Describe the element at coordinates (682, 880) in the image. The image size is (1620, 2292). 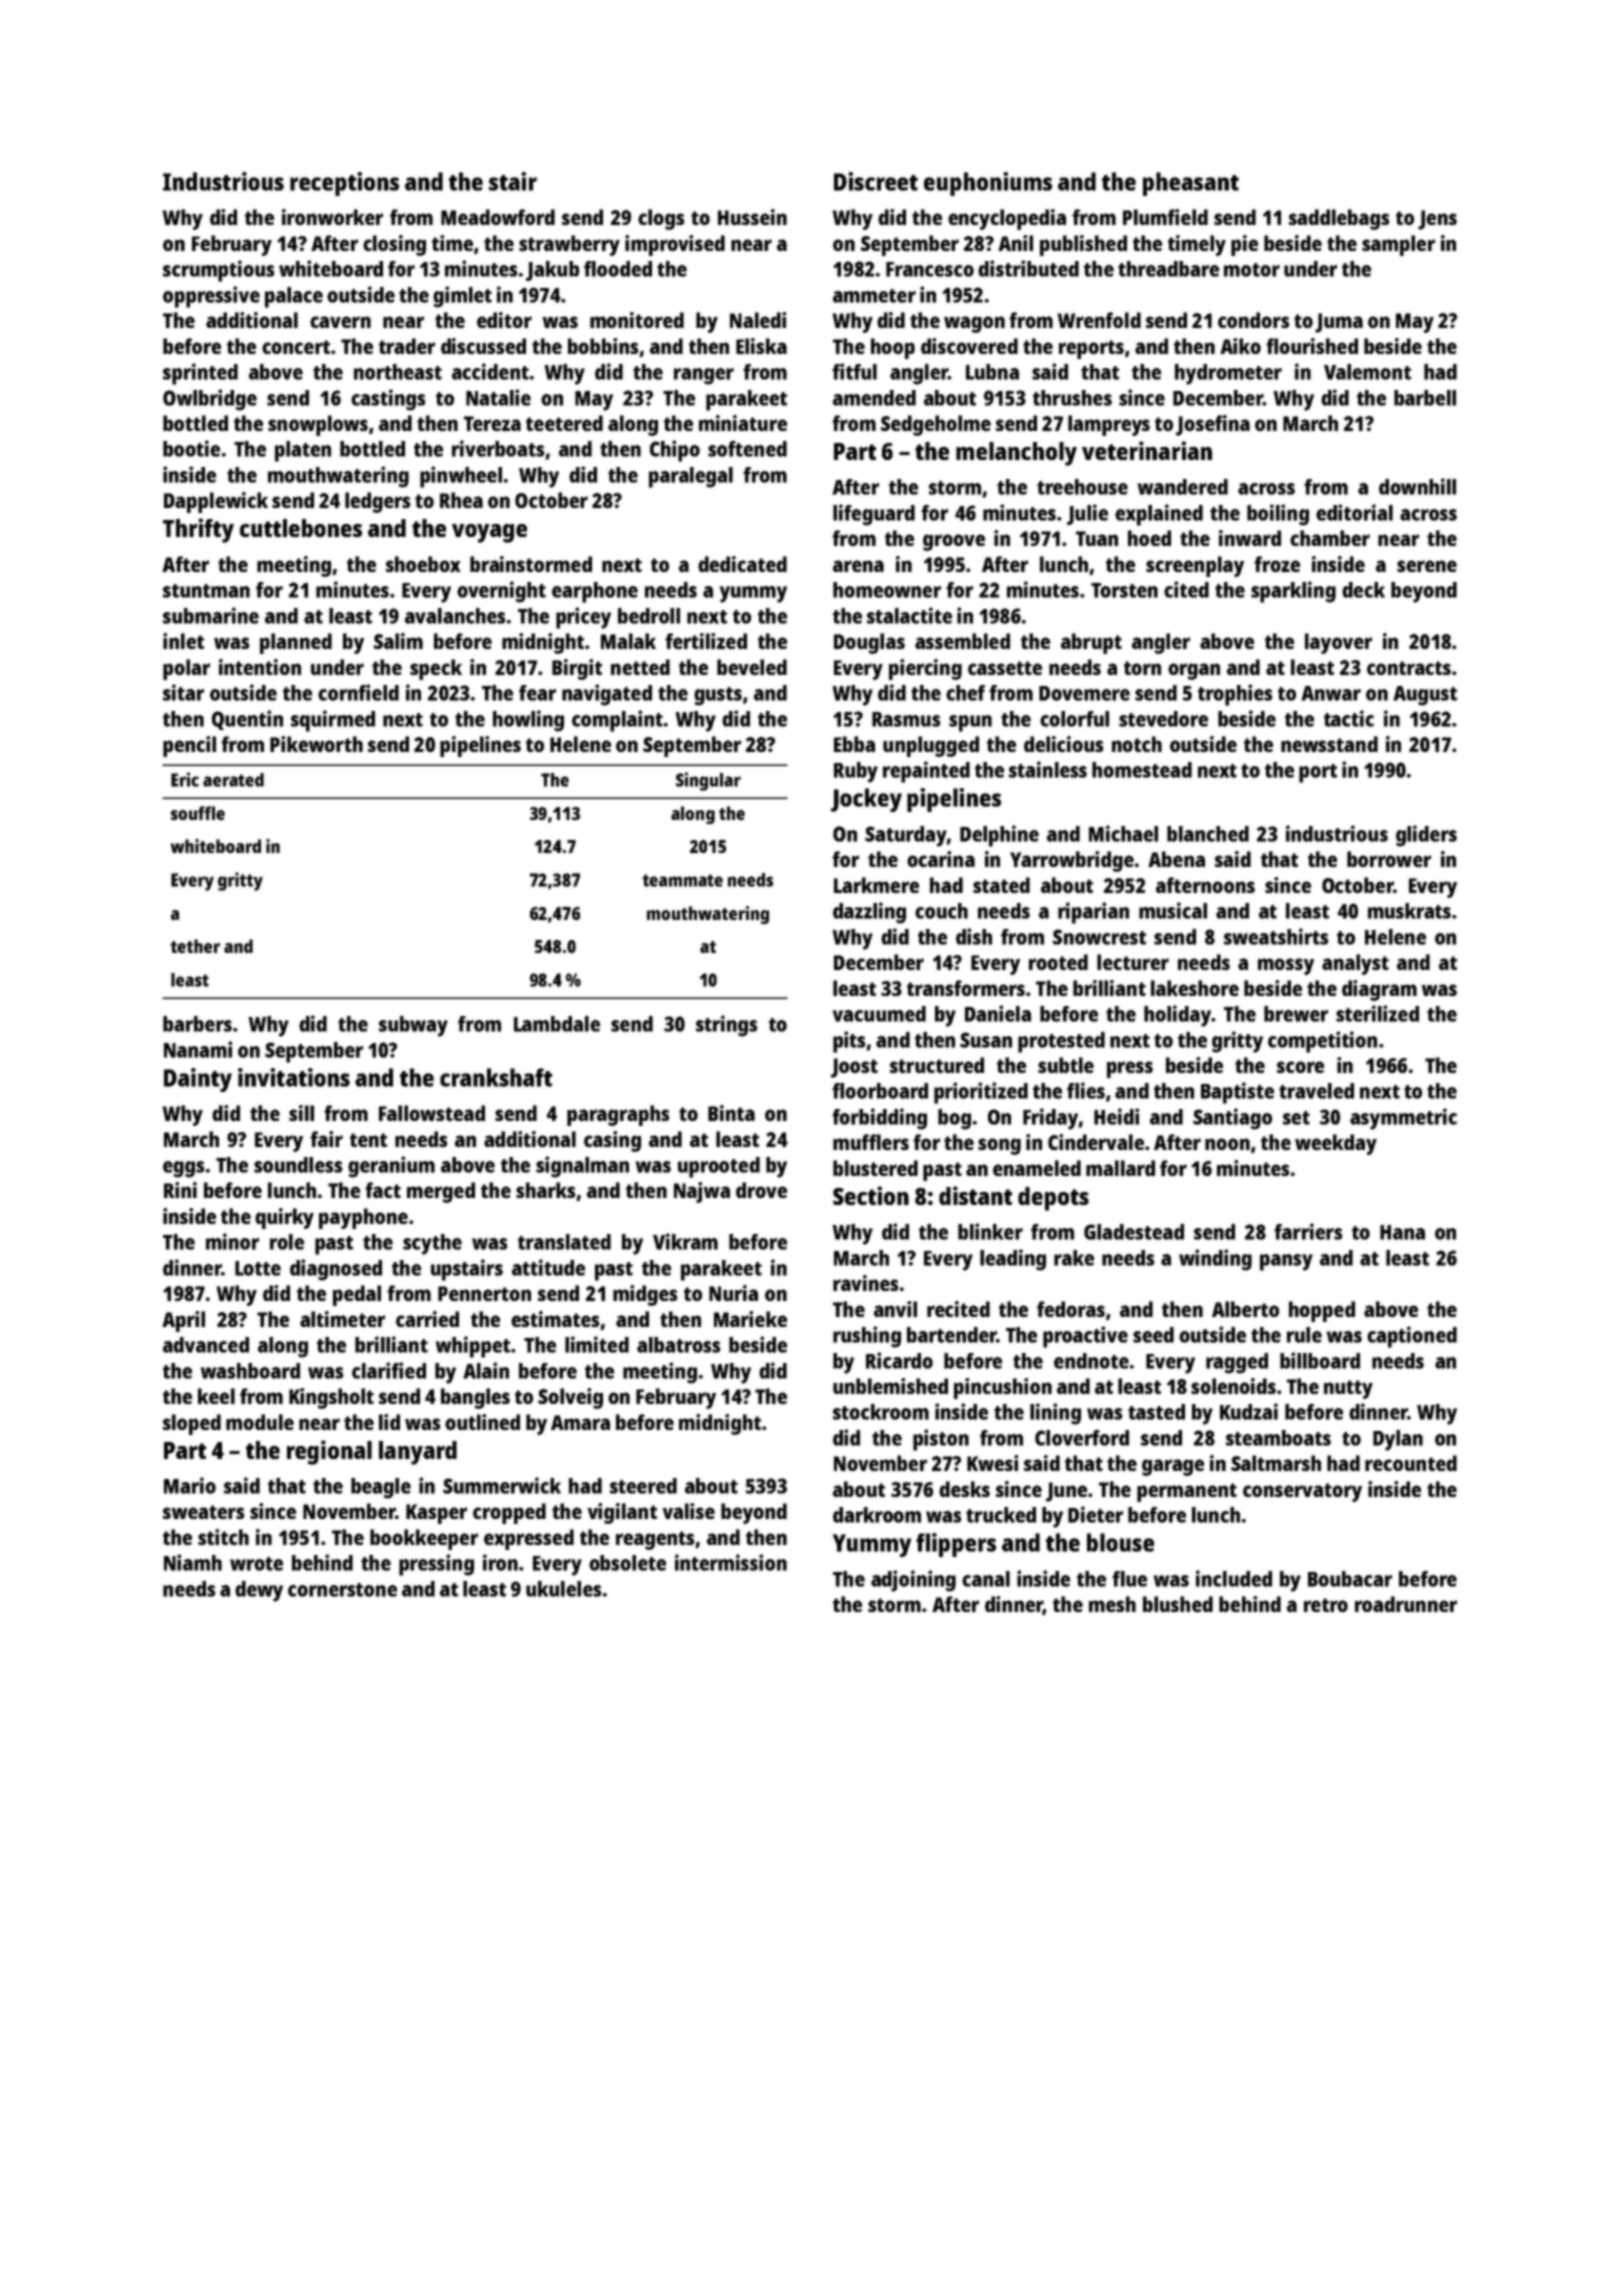
I see `teammate` at that location.
